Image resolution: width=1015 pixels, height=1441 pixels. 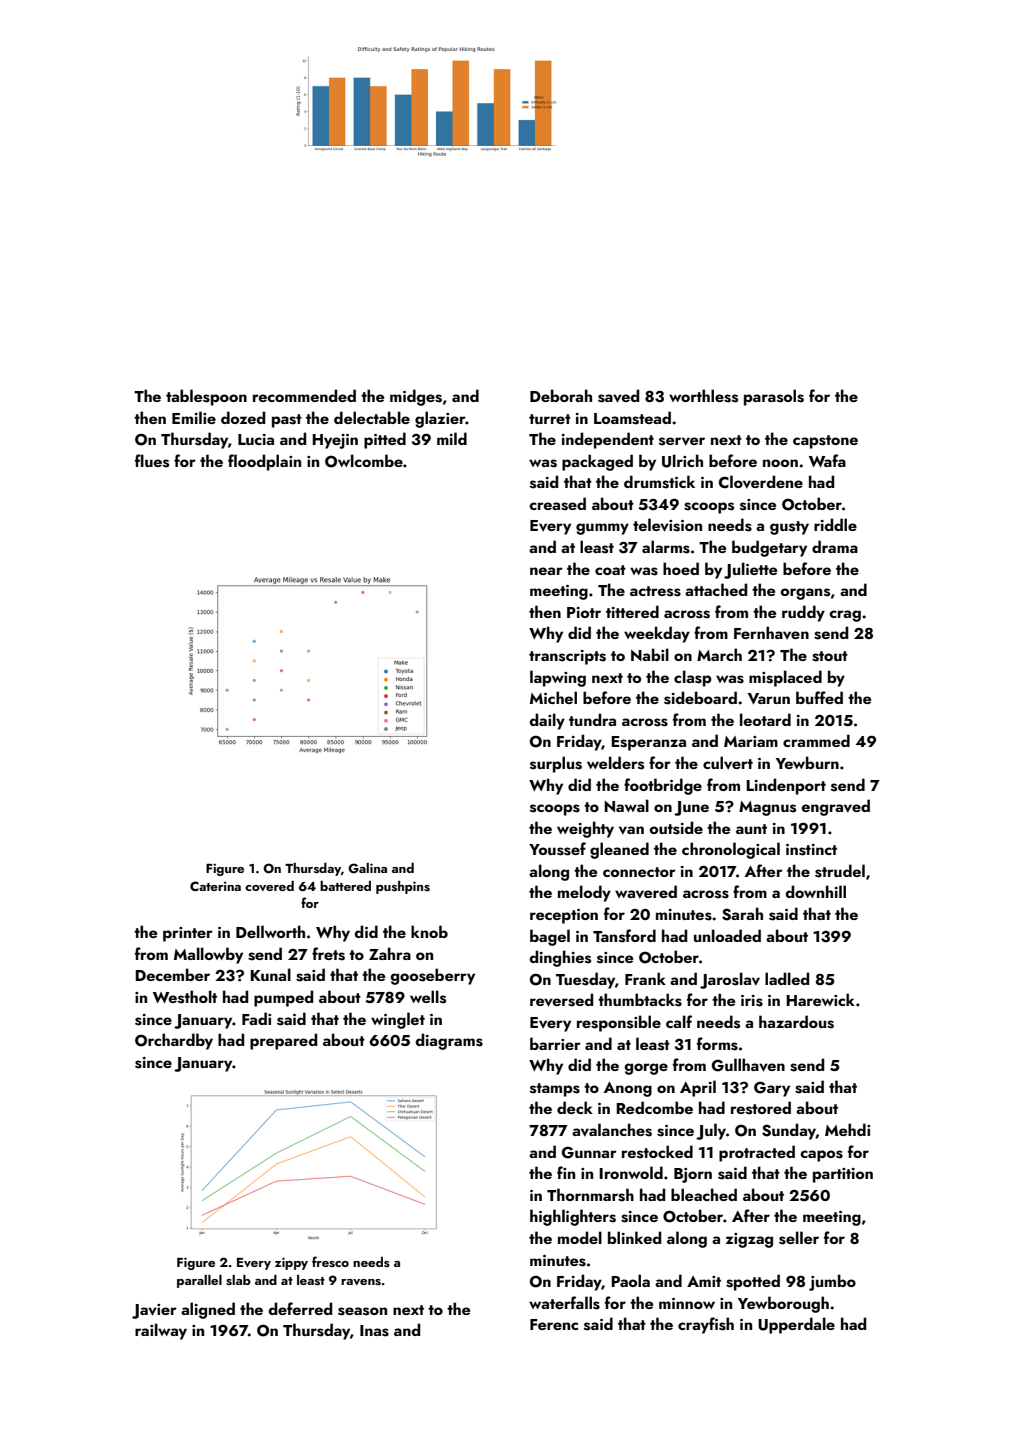 What do you see at coordinates (291, 1263) in the page?
I see `zippy` at bounding box center [291, 1263].
